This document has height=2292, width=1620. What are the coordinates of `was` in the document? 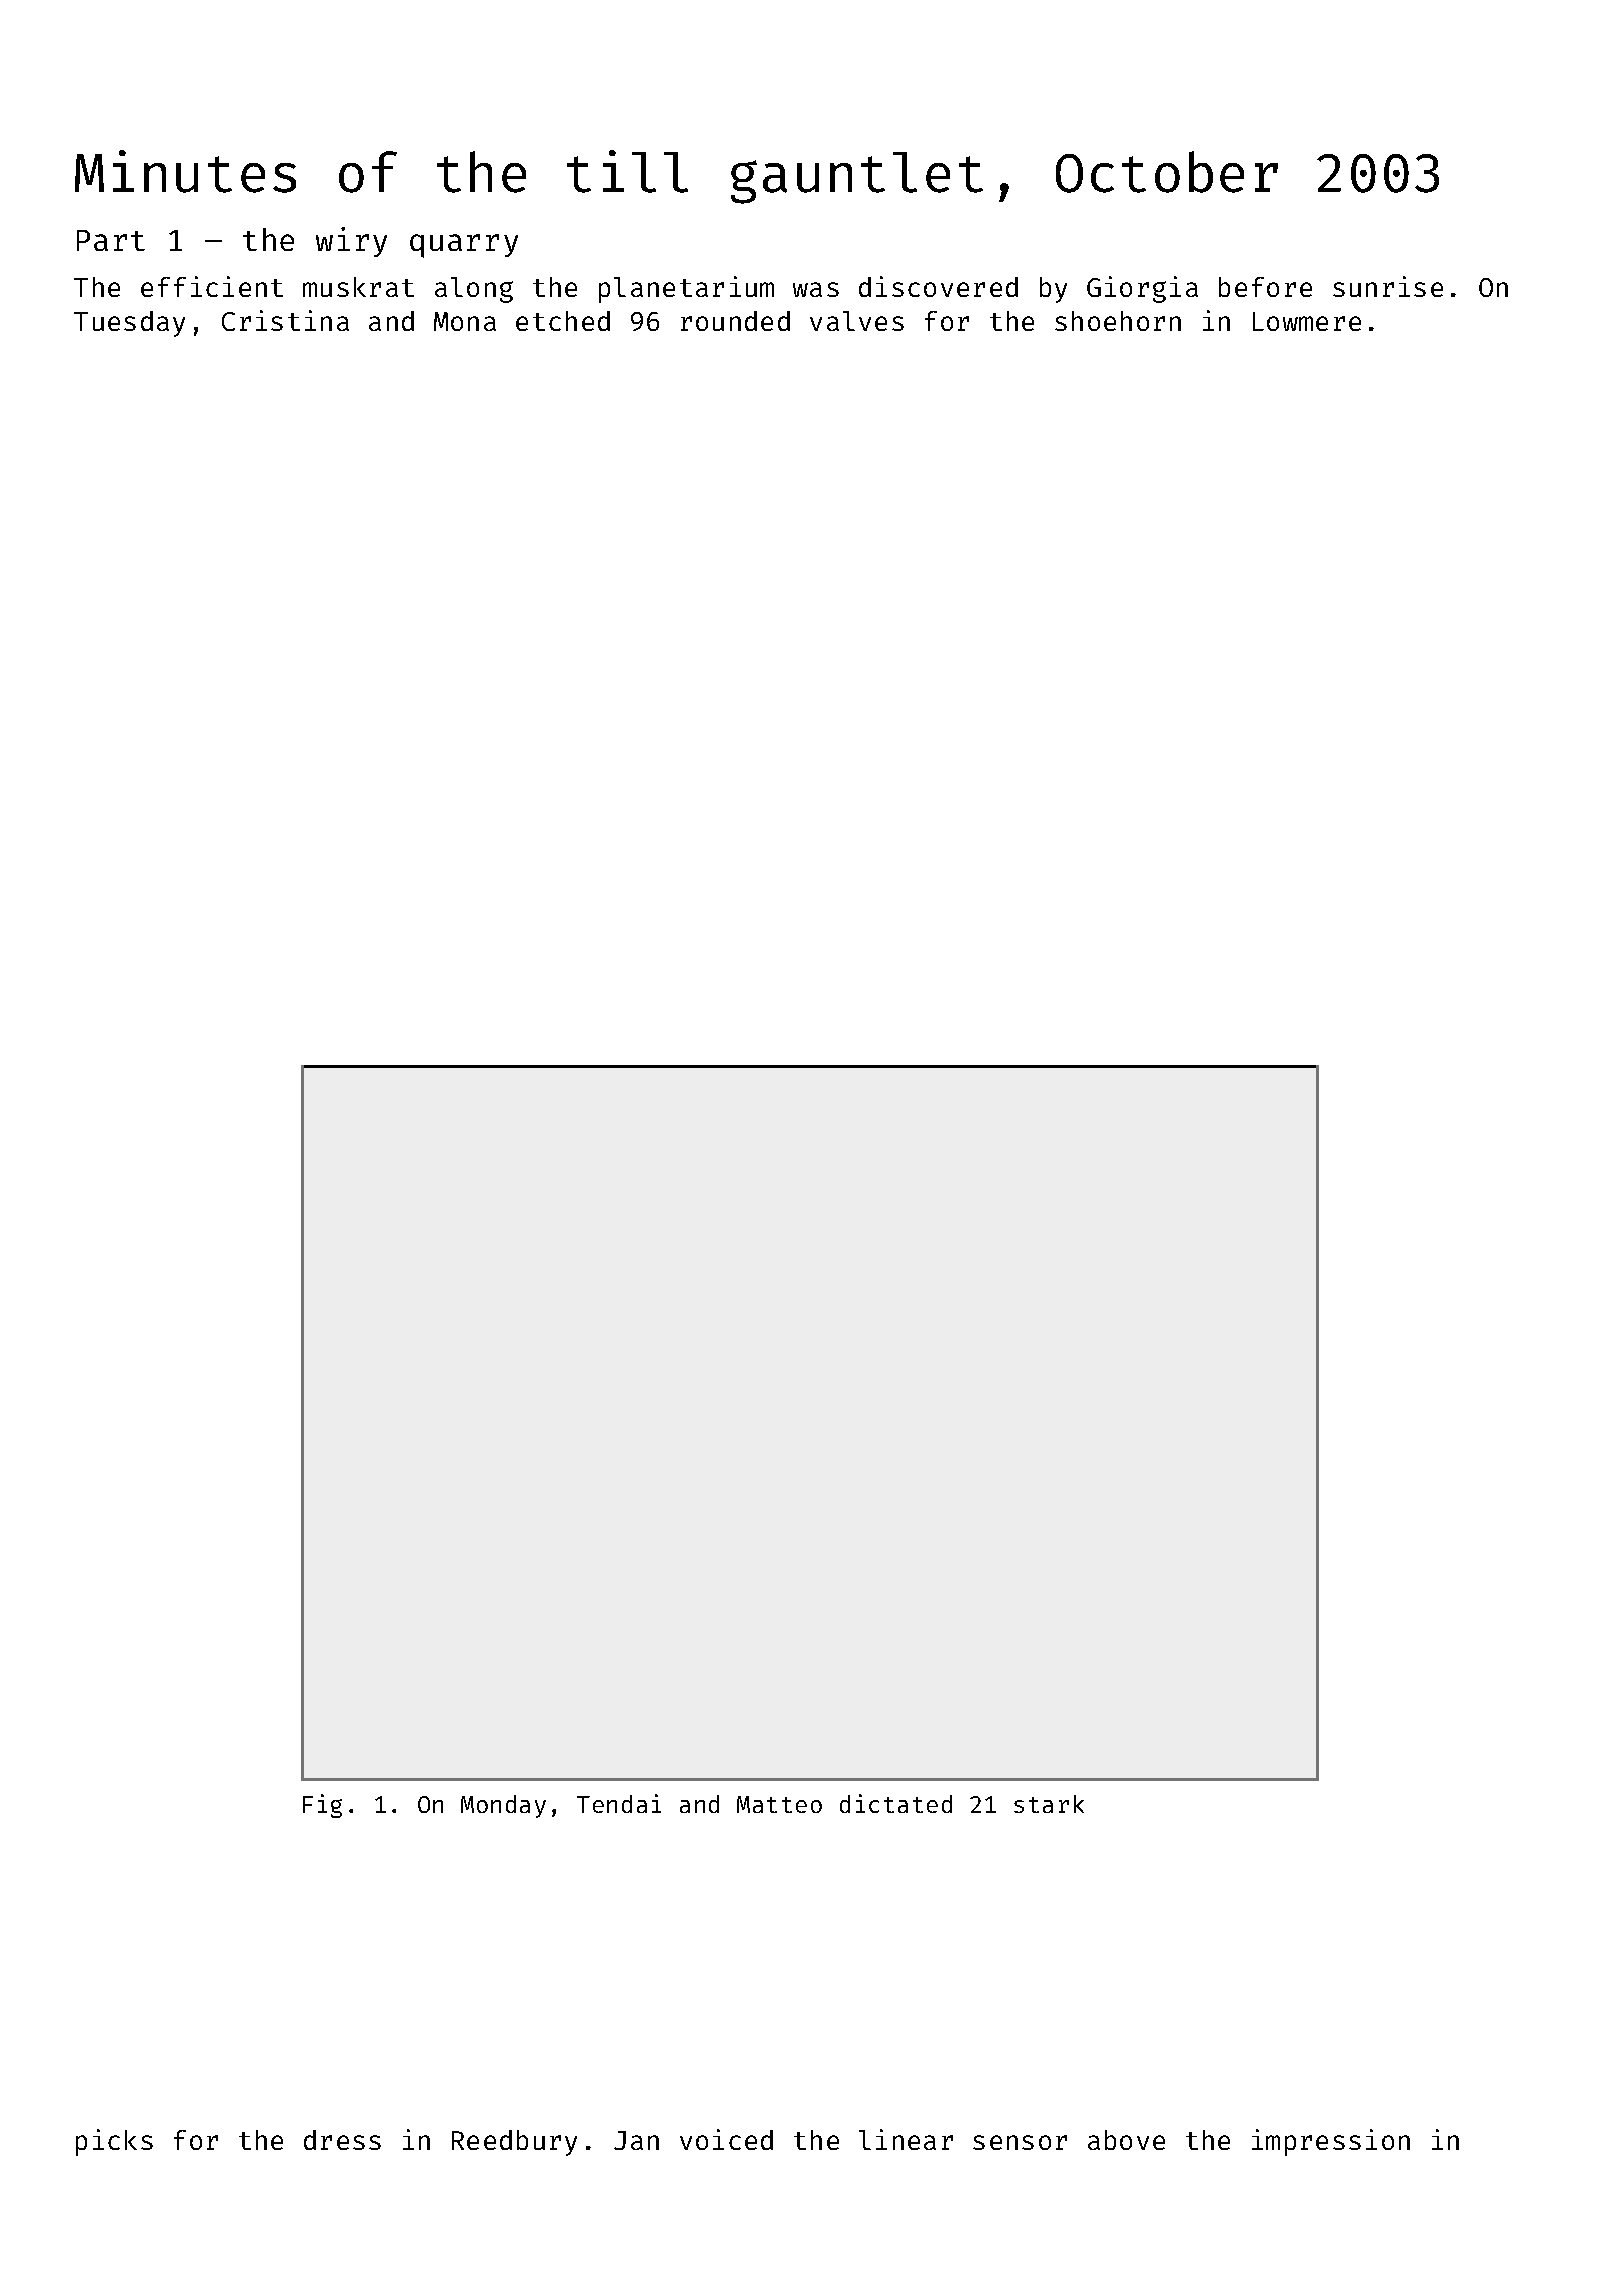 It's located at (816, 289).
